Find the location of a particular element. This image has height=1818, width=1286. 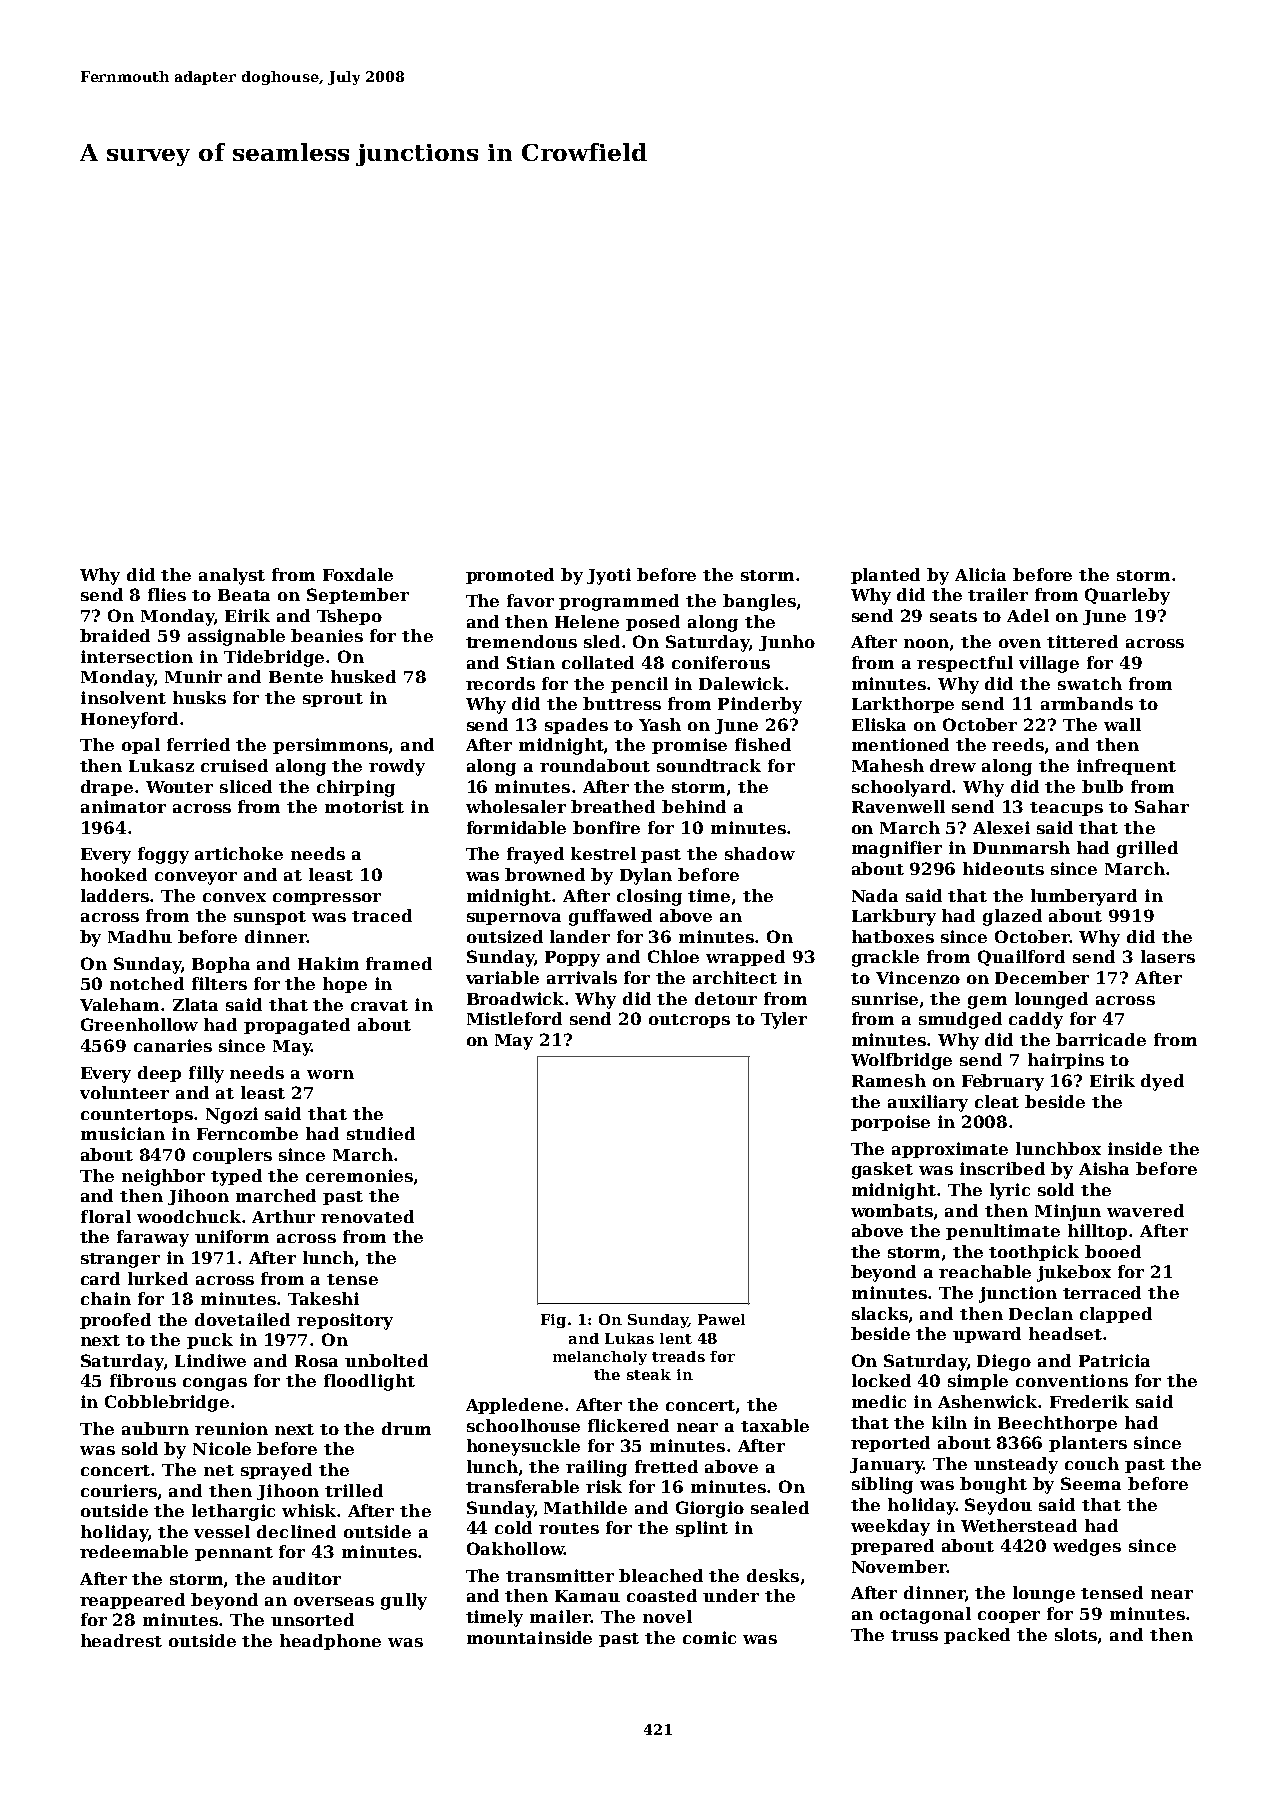

Alicia is located at coordinates (980, 574).
